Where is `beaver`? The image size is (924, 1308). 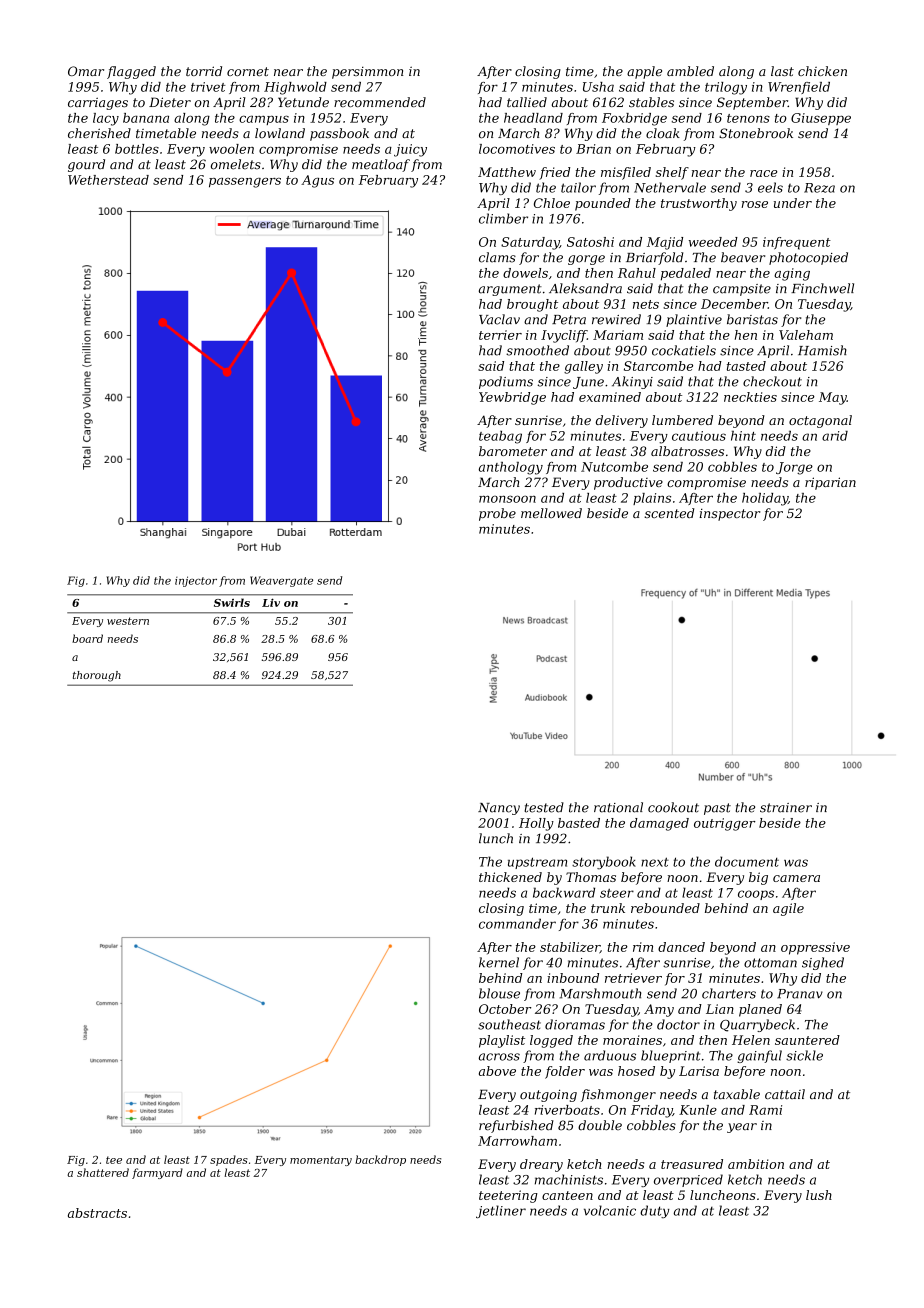 beaver is located at coordinates (743, 257).
